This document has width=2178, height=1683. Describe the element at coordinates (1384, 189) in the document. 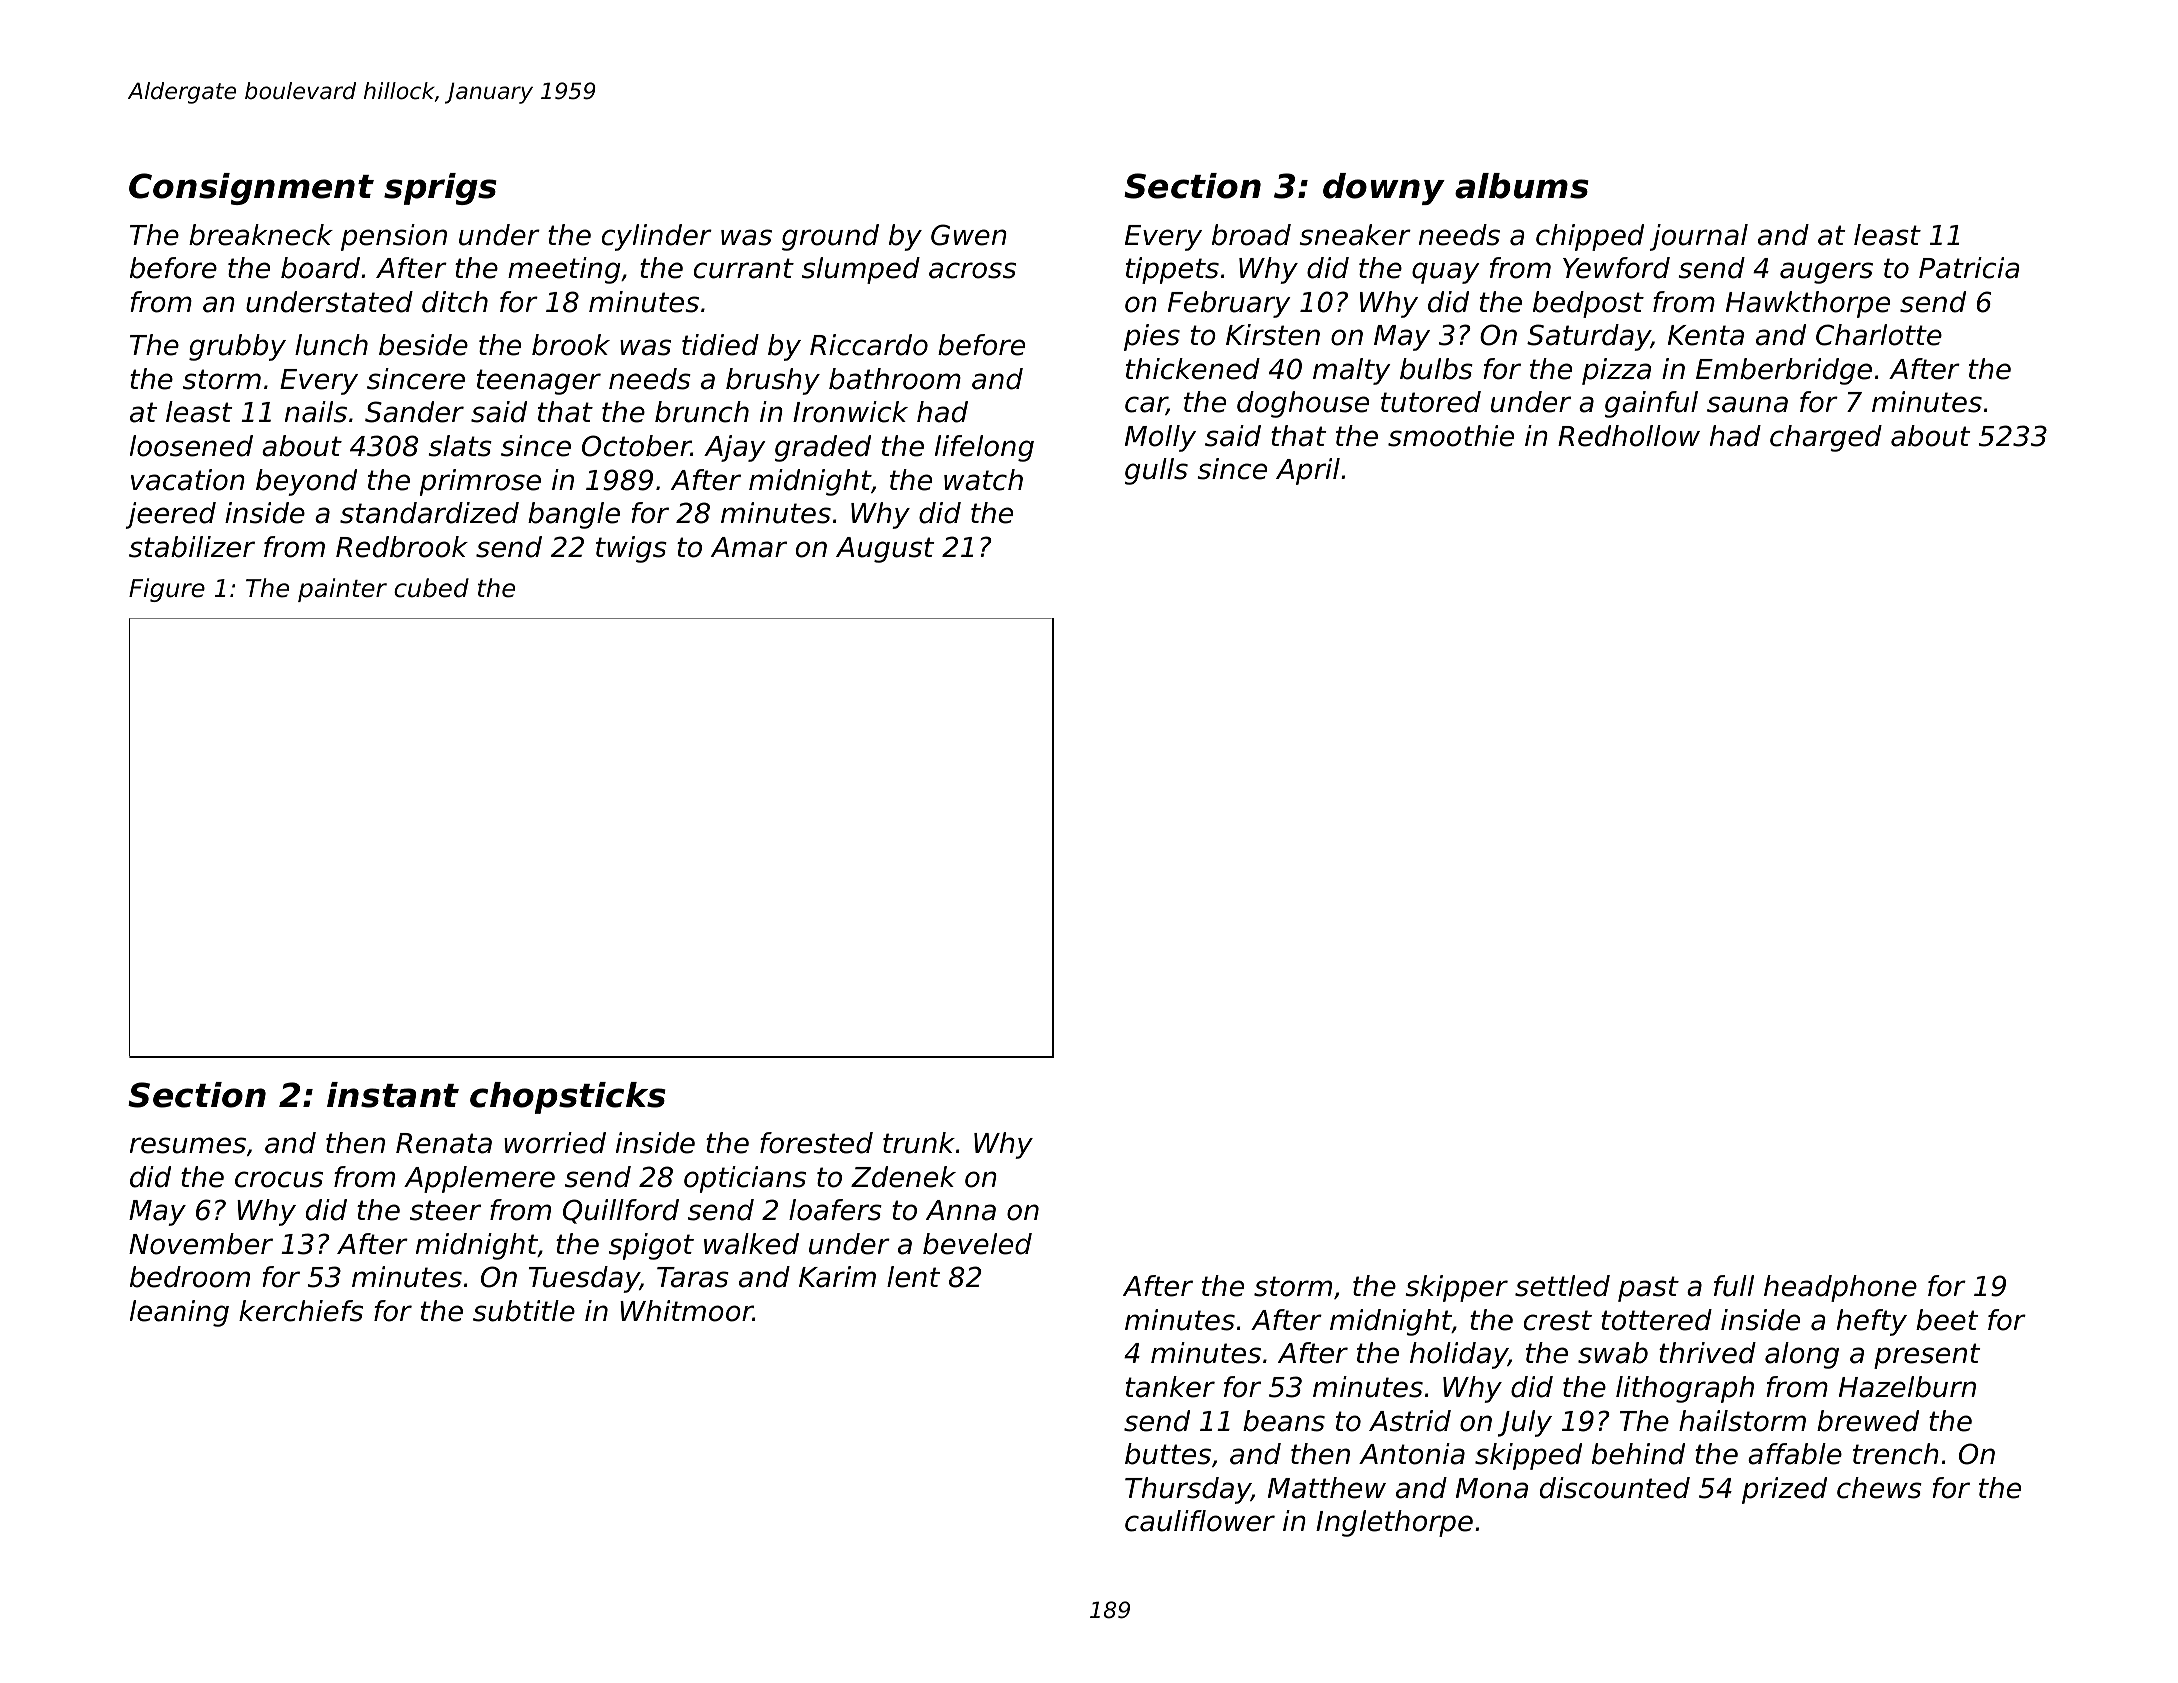

I see `downy` at that location.
